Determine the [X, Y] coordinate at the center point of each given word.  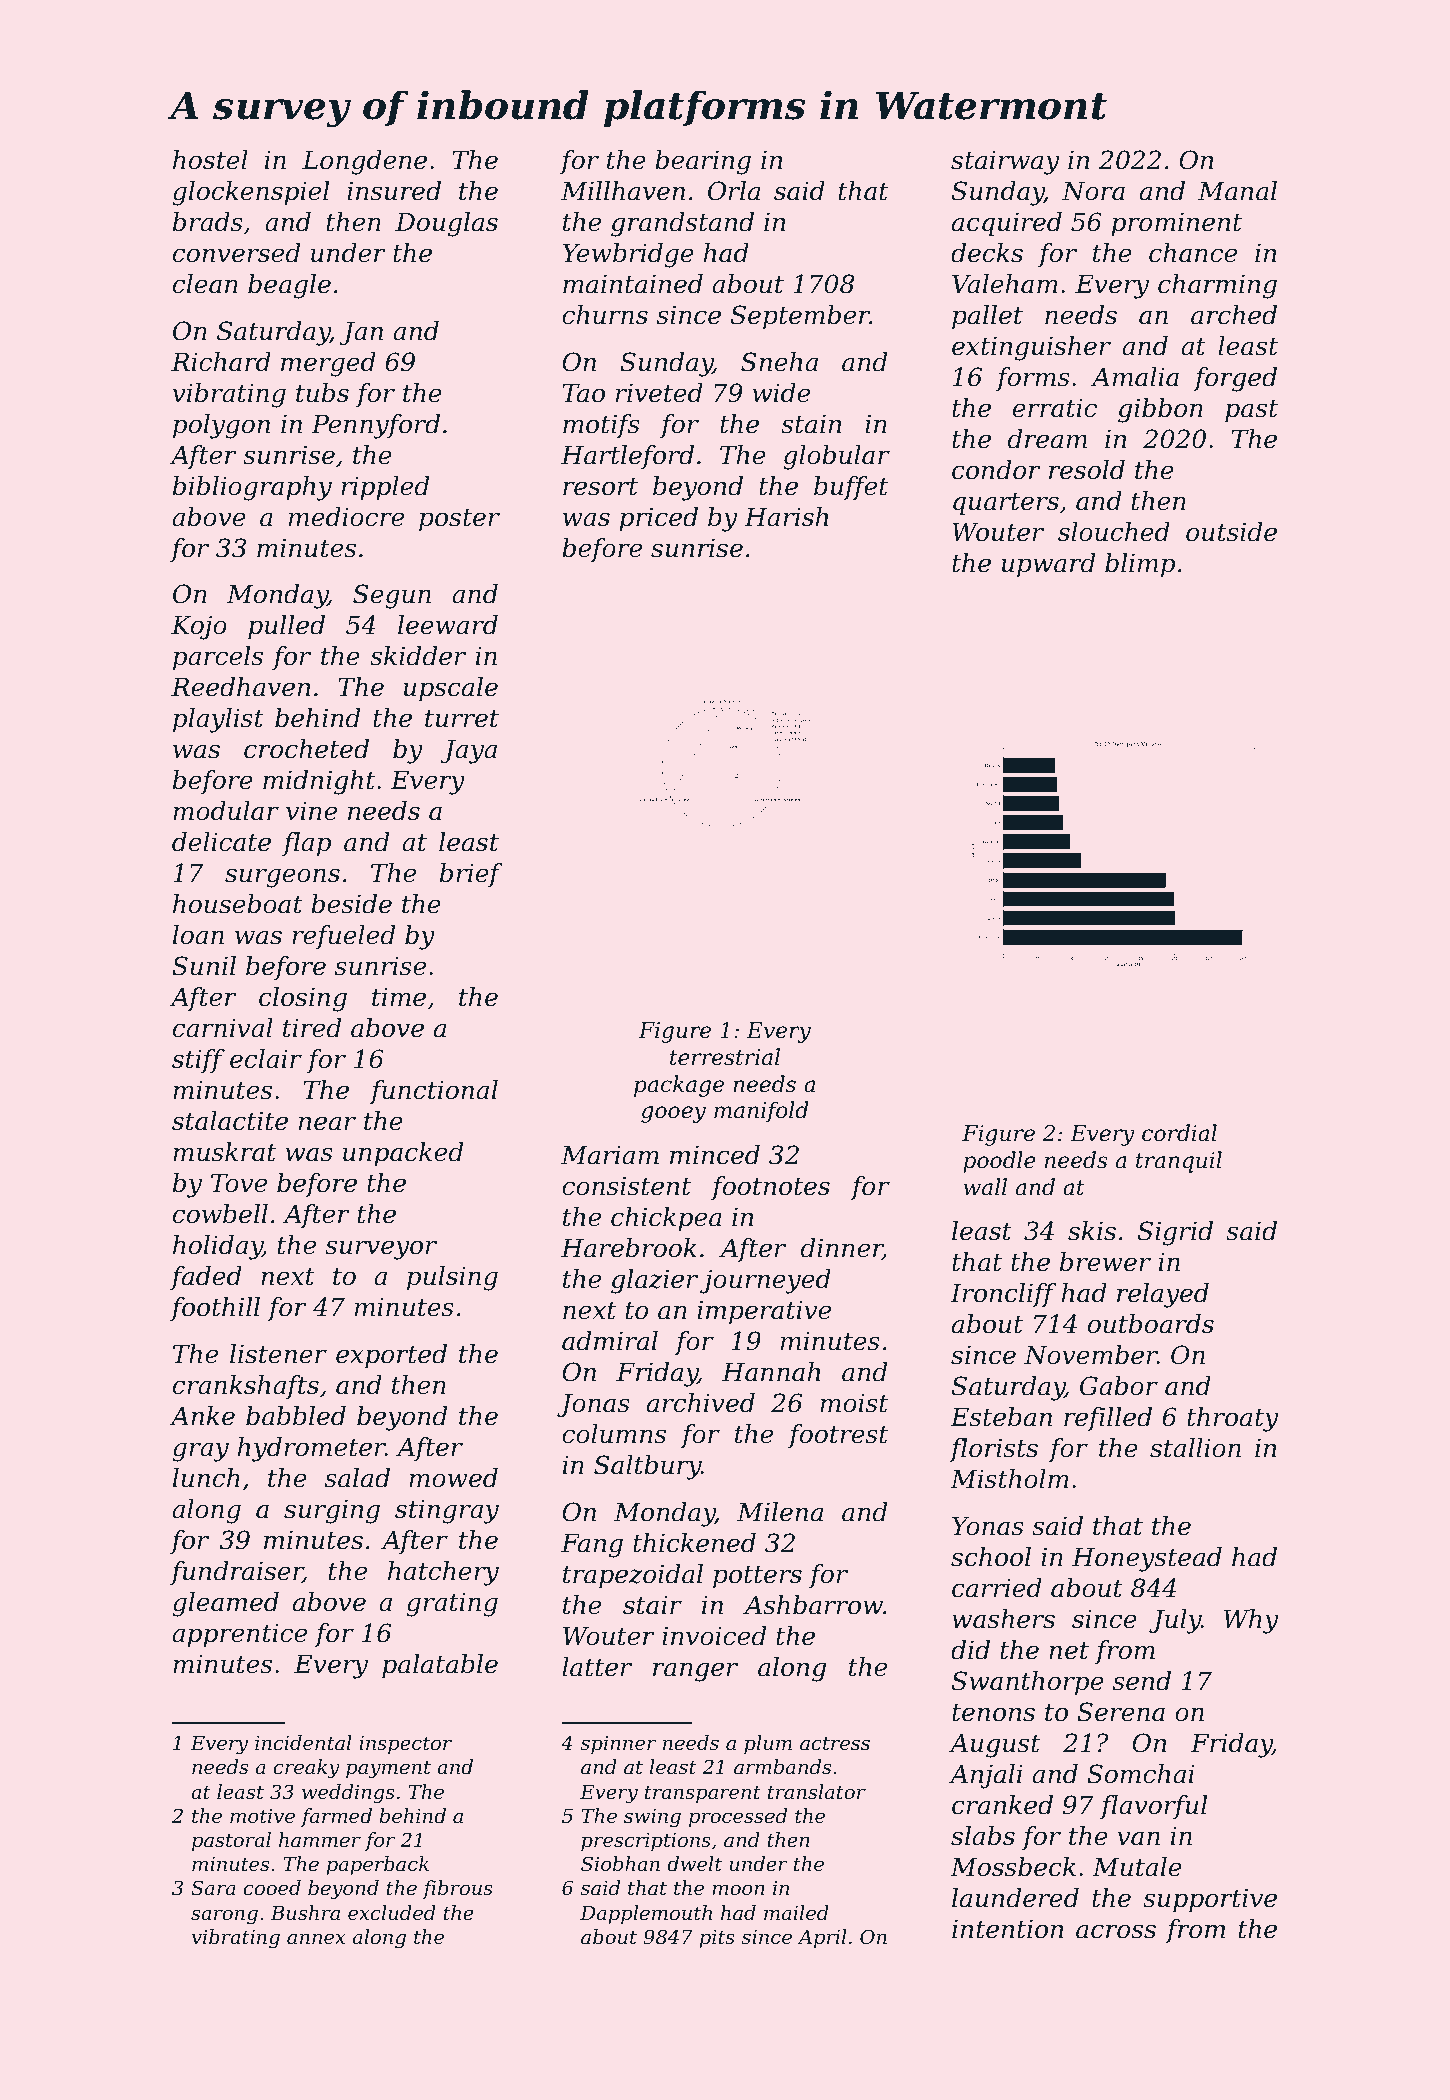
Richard [221, 362]
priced [658, 519]
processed [738, 1817]
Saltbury [647, 1467]
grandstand [682, 224]
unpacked [403, 1154]
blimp [1140, 565]
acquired [1007, 224]
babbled [296, 1416]
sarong [224, 1917]
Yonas [988, 1526]
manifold [761, 1112]
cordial [1179, 1133]
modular [226, 811]
